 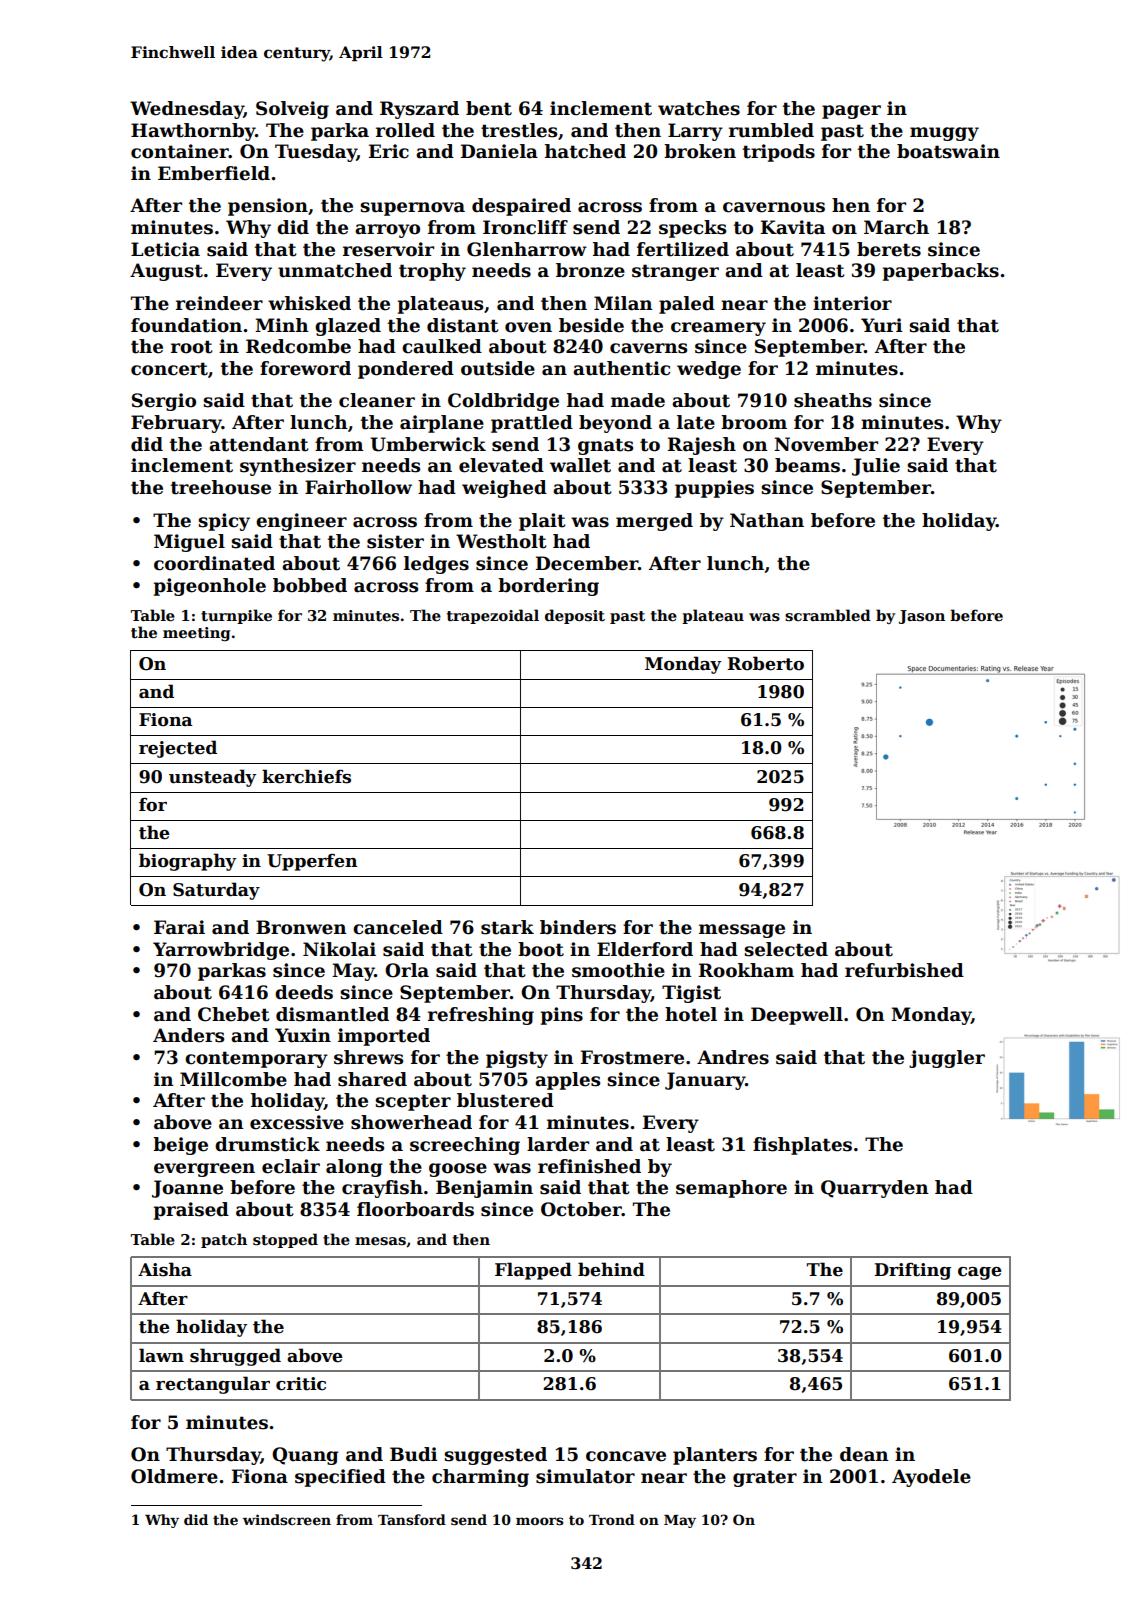 What do you see at coordinates (626, 1456) in the screenshot?
I see `concave` at bounding box center [626, 1456].
